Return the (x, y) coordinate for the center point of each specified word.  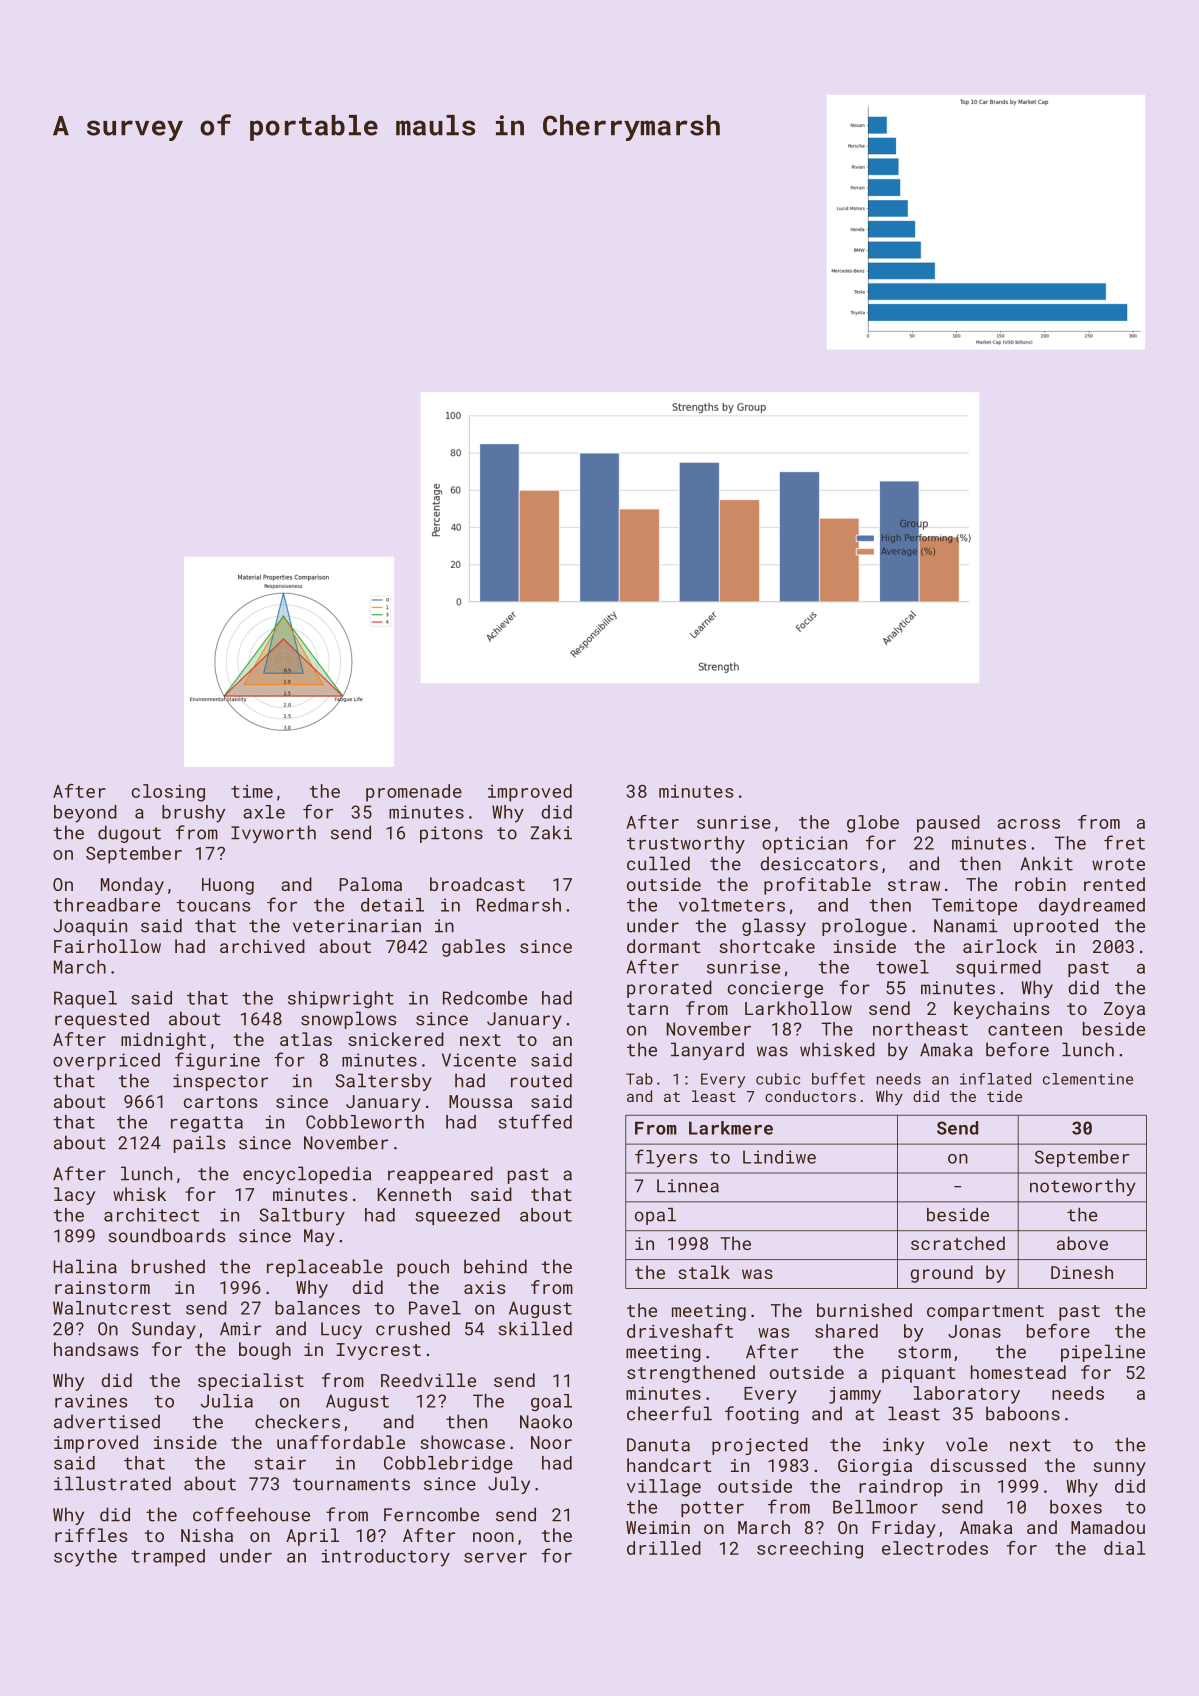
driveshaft (680, 1331)
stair (280, 1463)
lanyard (707, 1051)
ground (942, 1274)
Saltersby (383, 1082)
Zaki (551, 832)
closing (168, 793)
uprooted (1056, 927)
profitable (817, 886)
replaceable (325, 1268)
